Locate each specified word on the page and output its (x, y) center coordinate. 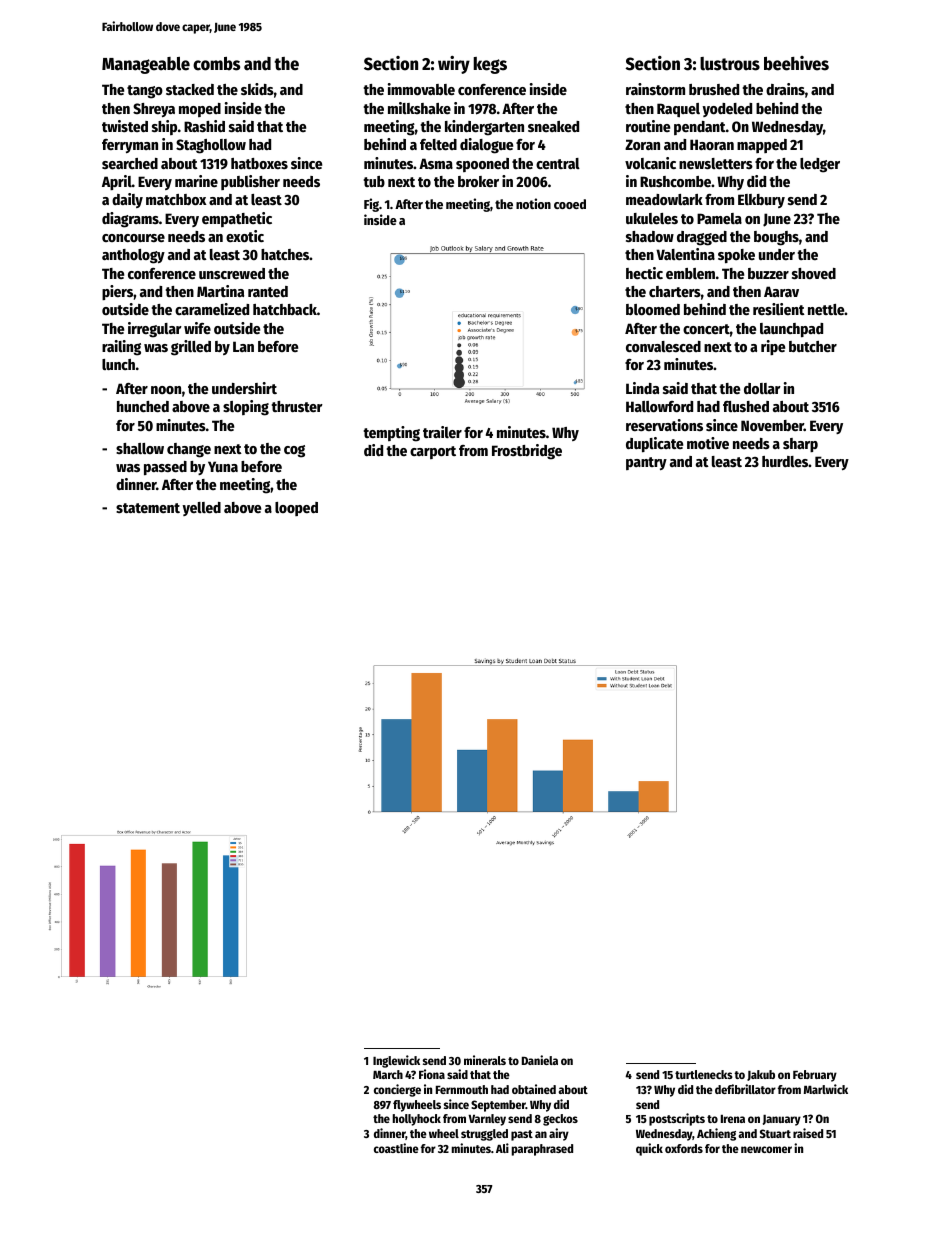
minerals (485, 1060)
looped (296, 509)
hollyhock (417, 1120)
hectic (644, 273)
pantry (646, 463)
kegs (490, 65)
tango (145, 92)
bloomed (653, 309)
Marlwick (826, 1089)
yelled (201, 509)
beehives (796, 63)
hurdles (785, 461)
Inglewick (396, 1061)
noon (166, 390)
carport (433, 452)
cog (294, 451)
